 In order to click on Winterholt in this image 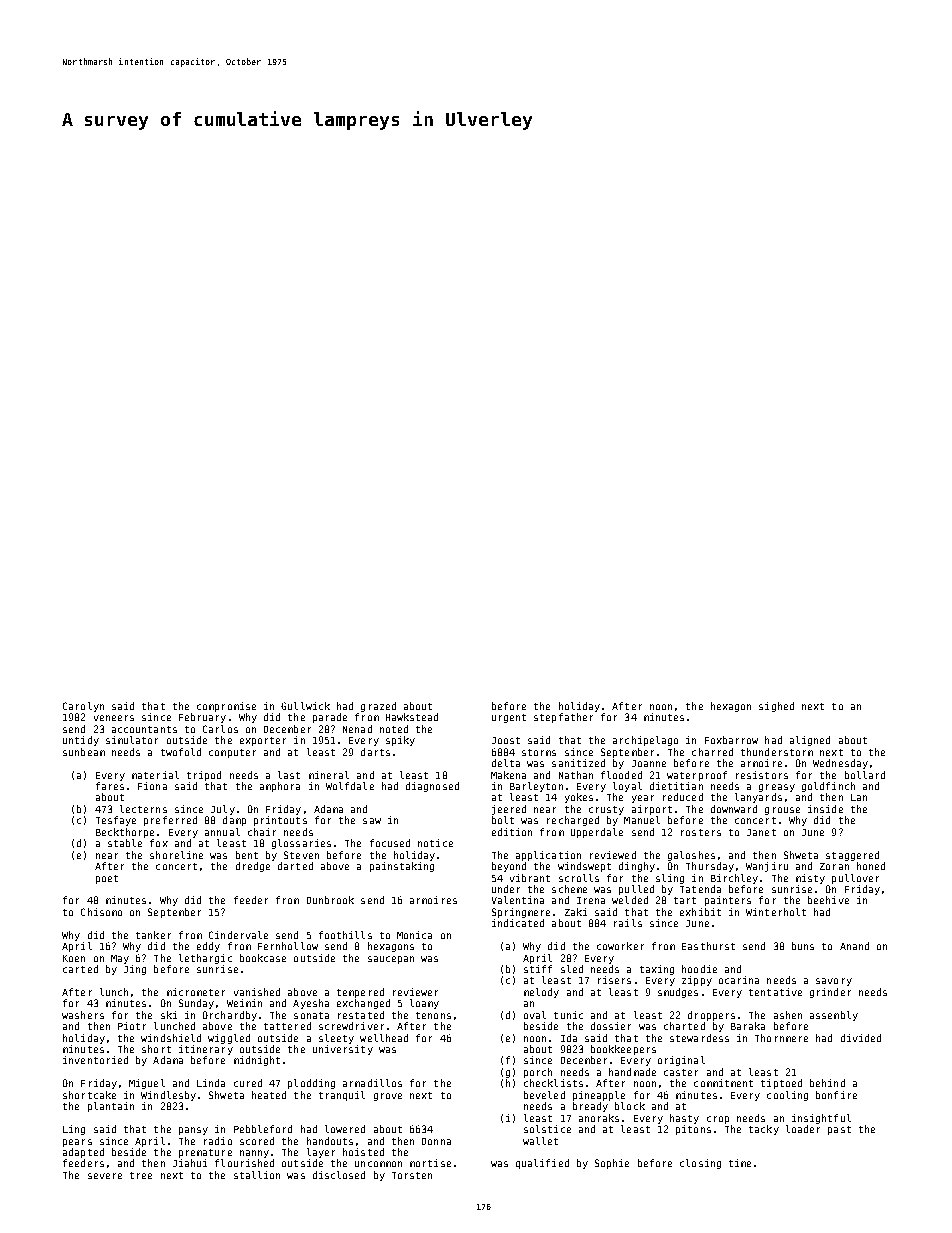, I will do `click(776, 912)`.
